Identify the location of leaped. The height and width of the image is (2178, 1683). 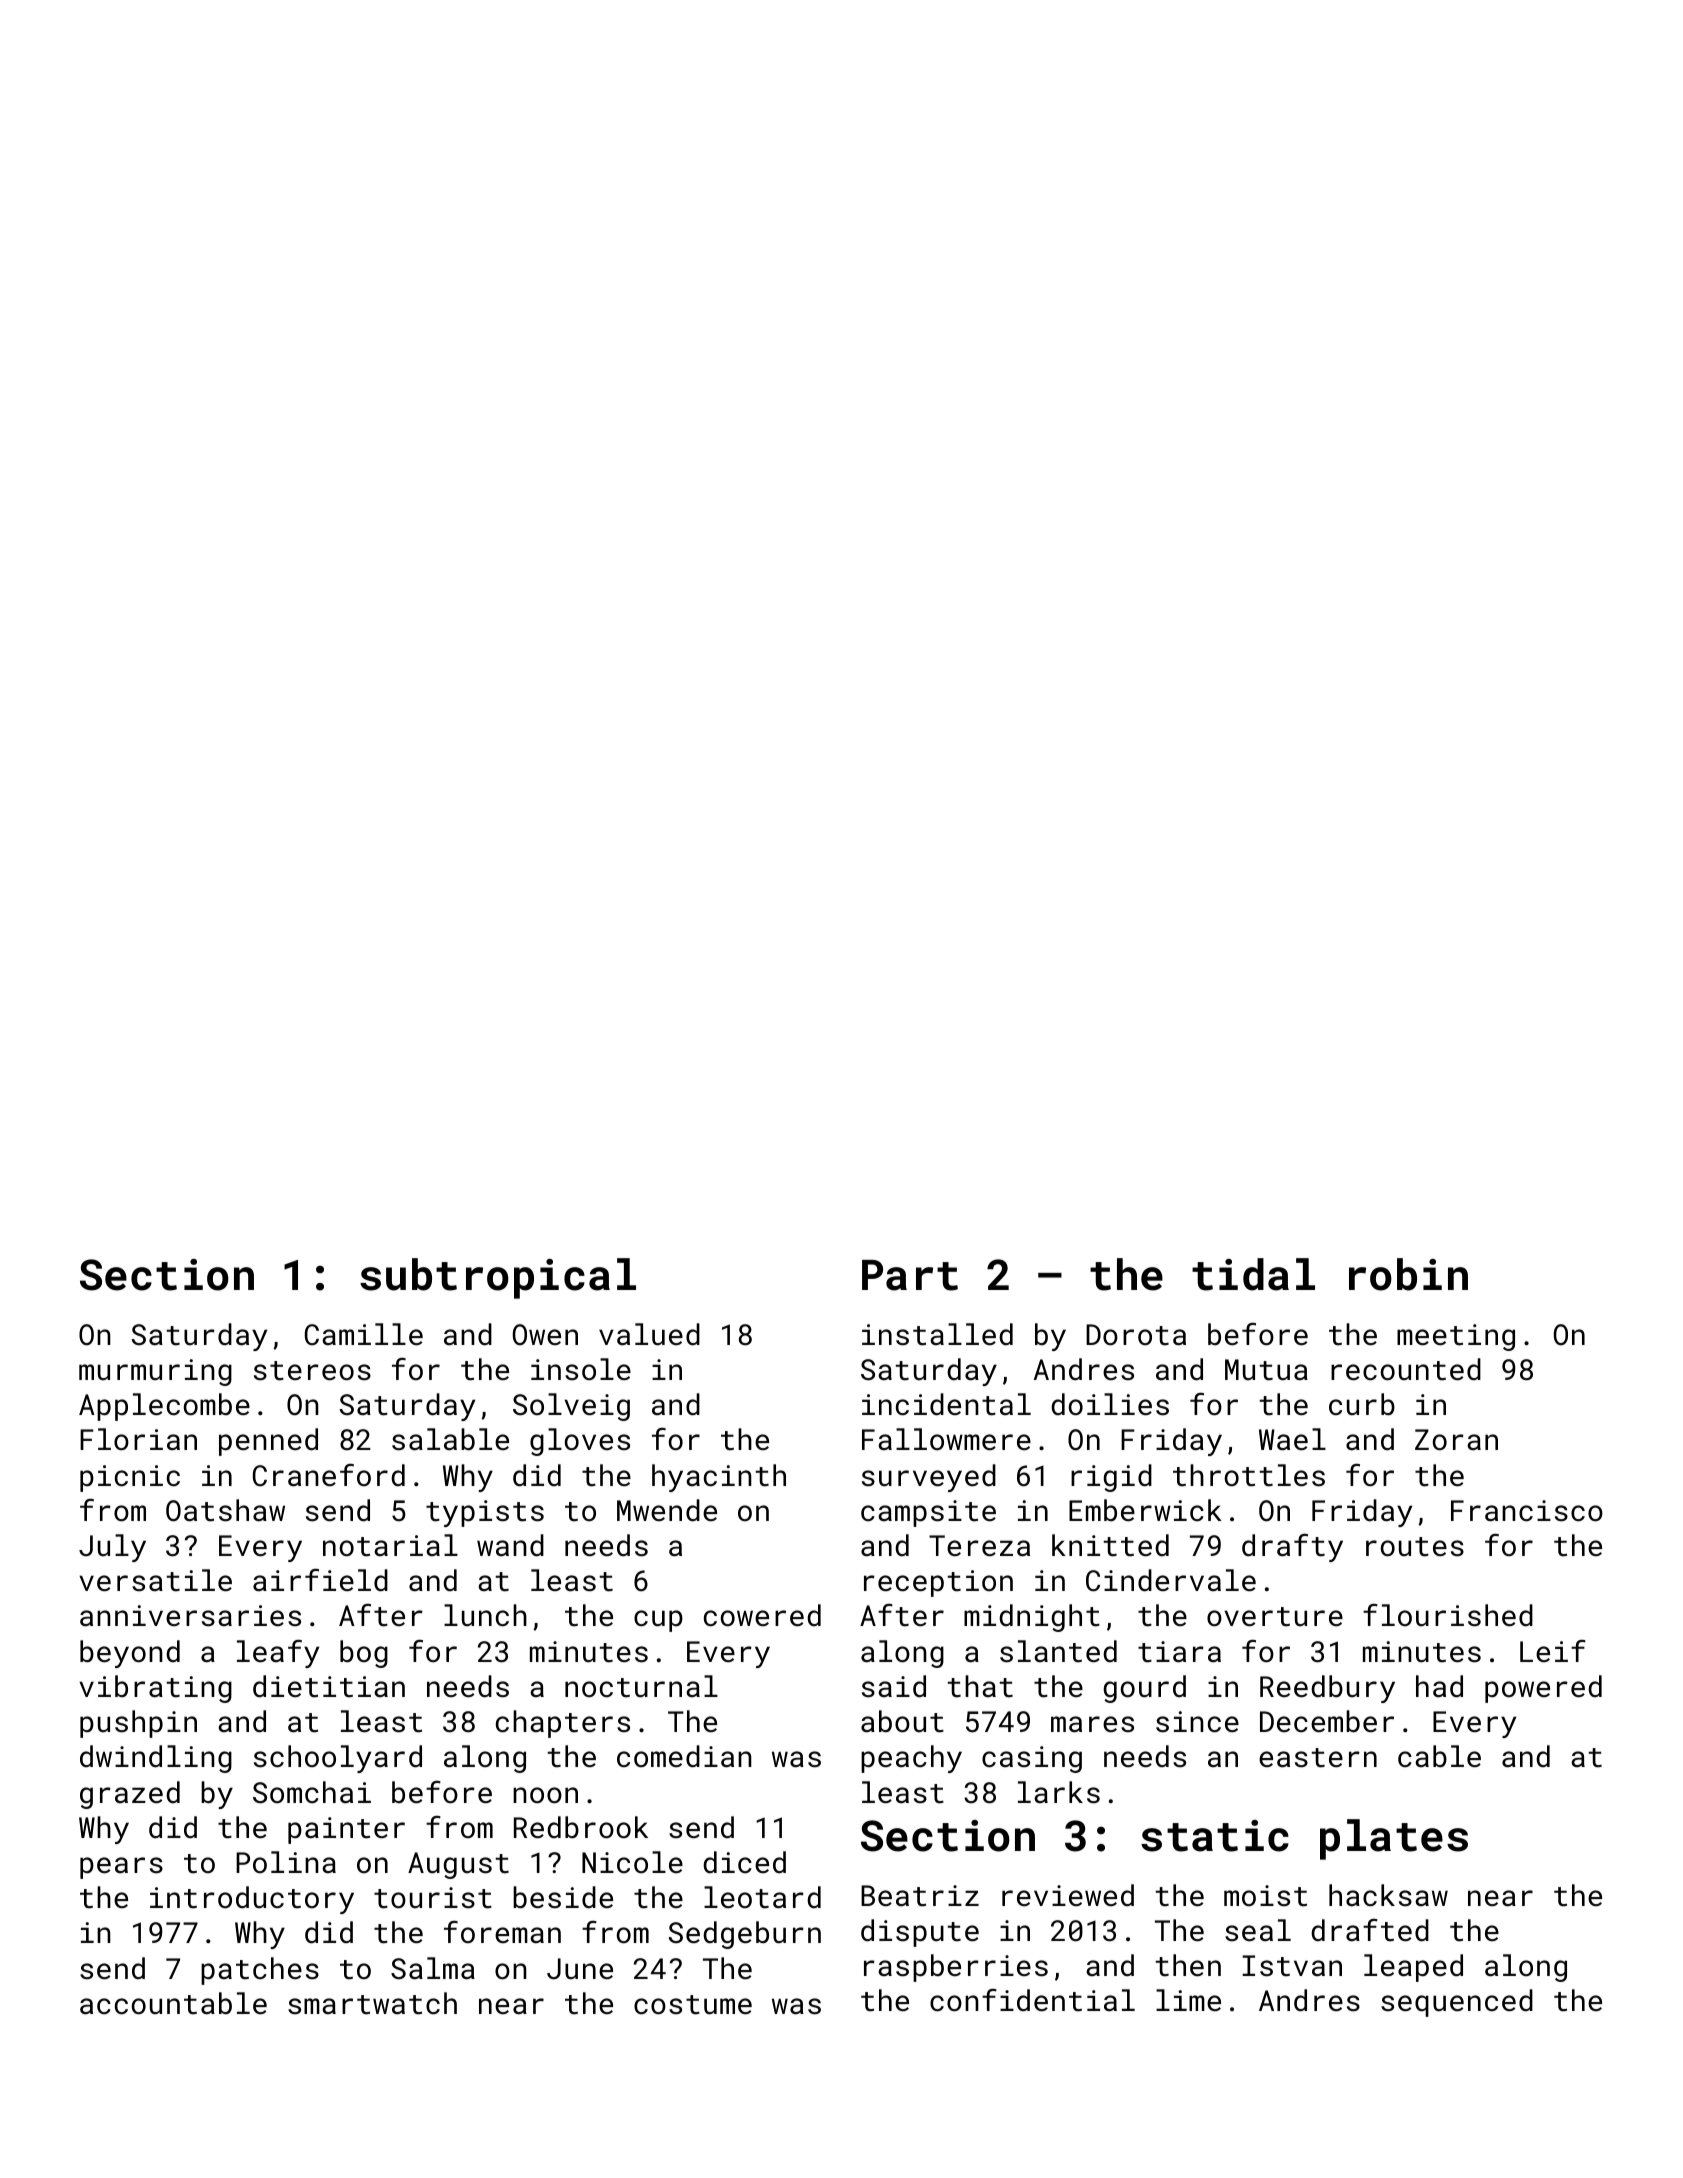
(1413, 1968).
